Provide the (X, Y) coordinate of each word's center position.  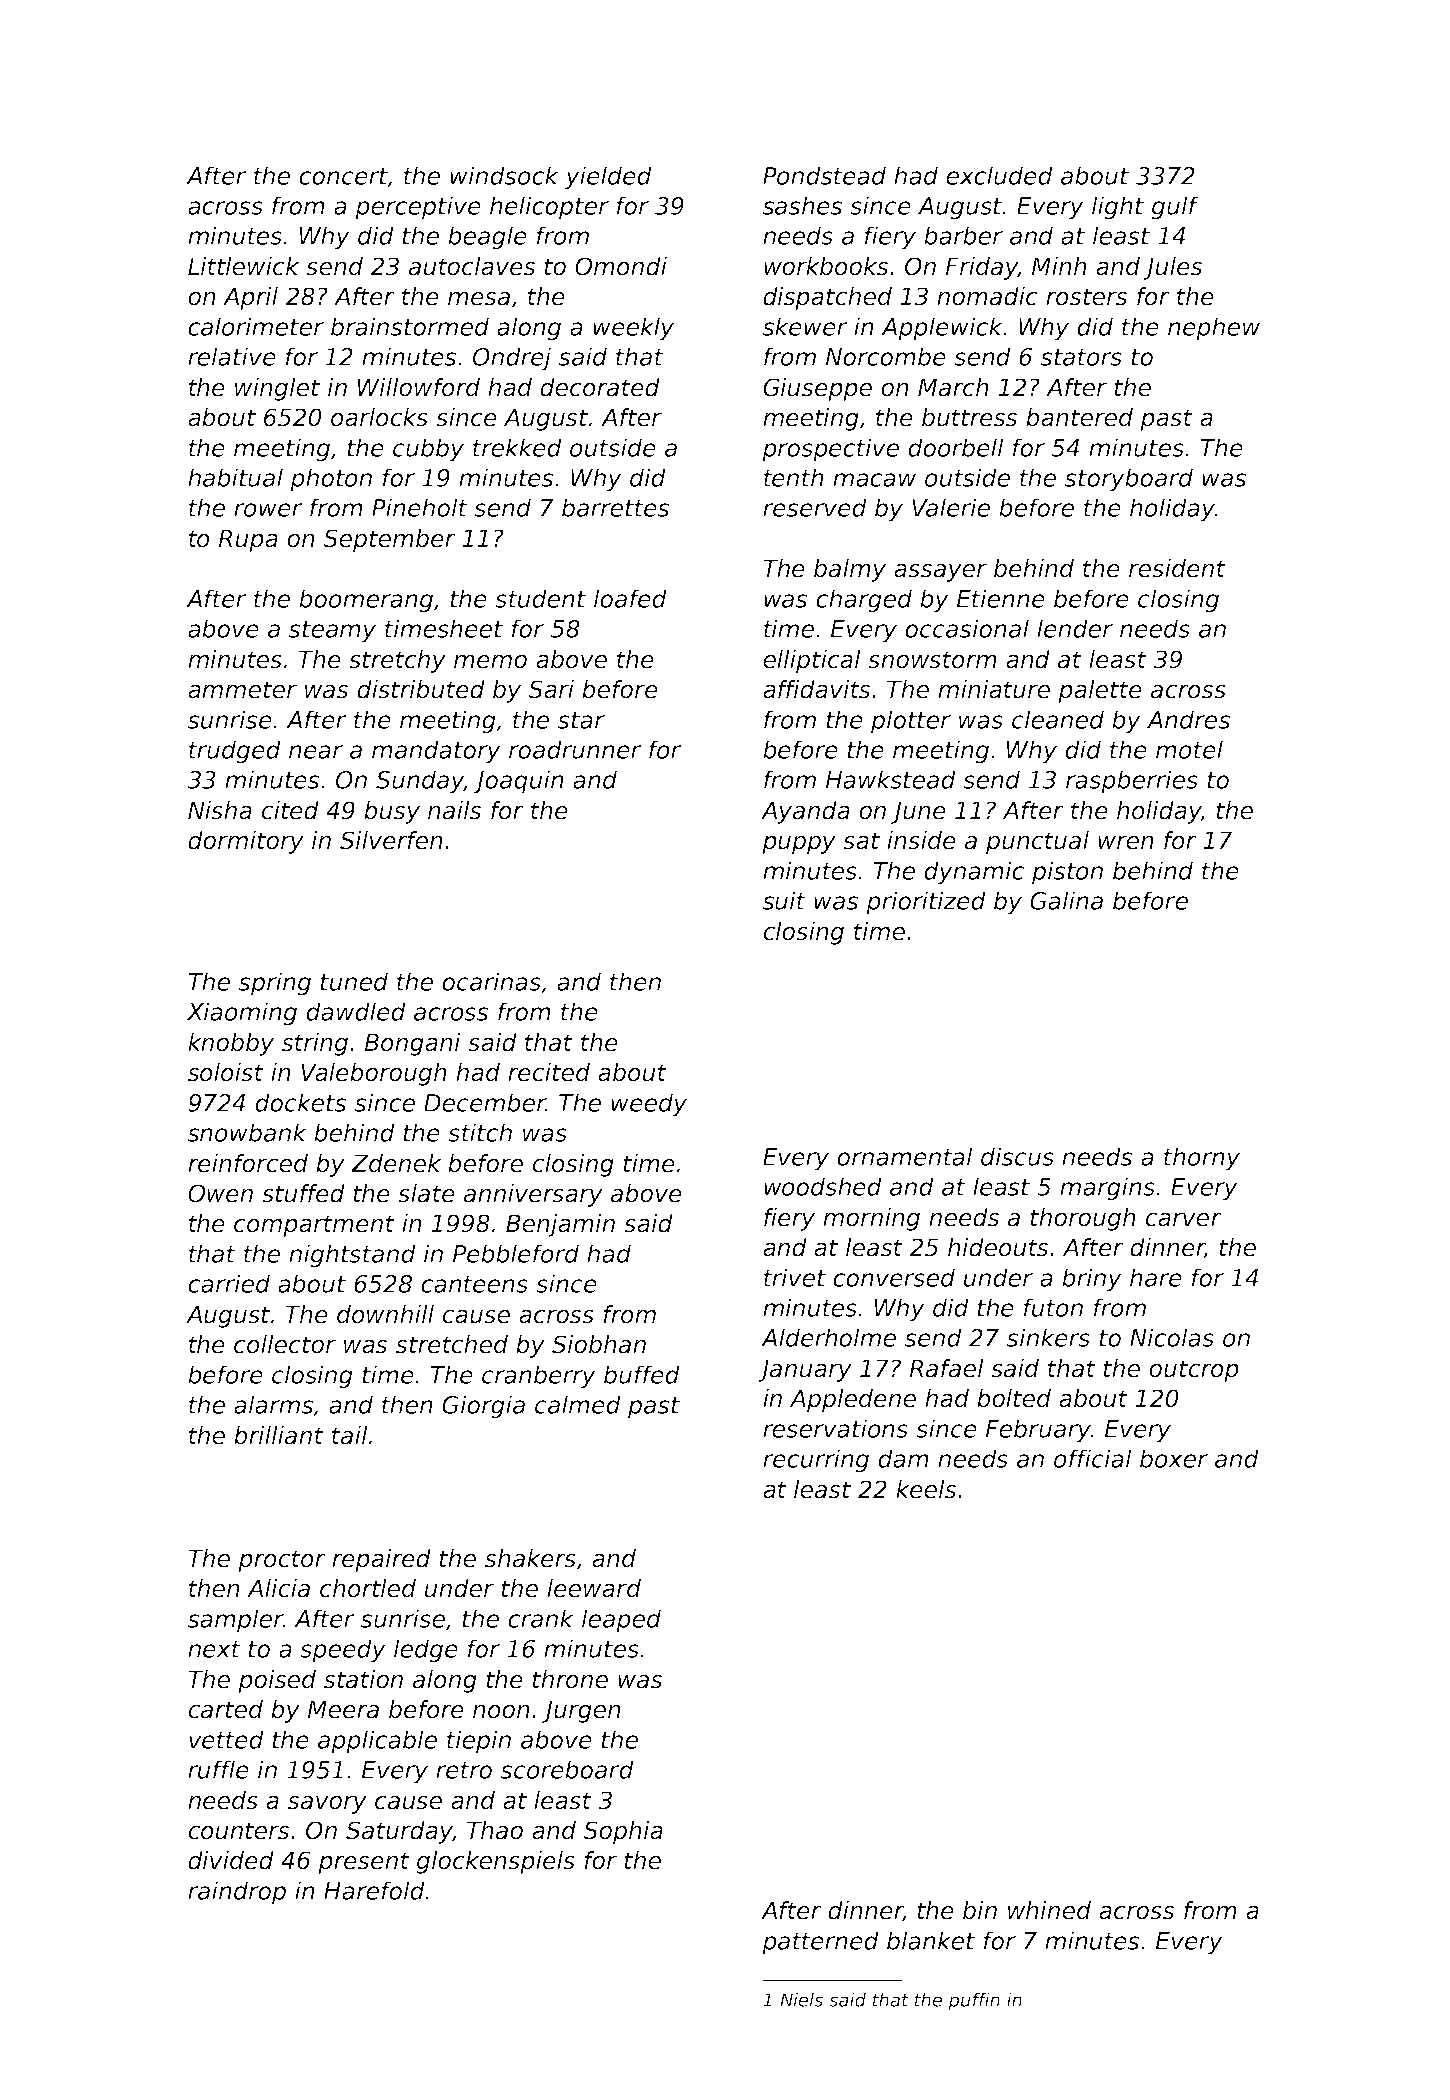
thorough (1083, 1219)
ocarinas (492, 982)
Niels (801, 2000)
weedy (649, 1105)
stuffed (303, 1193)
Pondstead (824, 175)
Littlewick (243, 266)
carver (1183, 1219)
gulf (1175, 208)
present (364, 1863)
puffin (974, 2001)
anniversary (533, 1195)
